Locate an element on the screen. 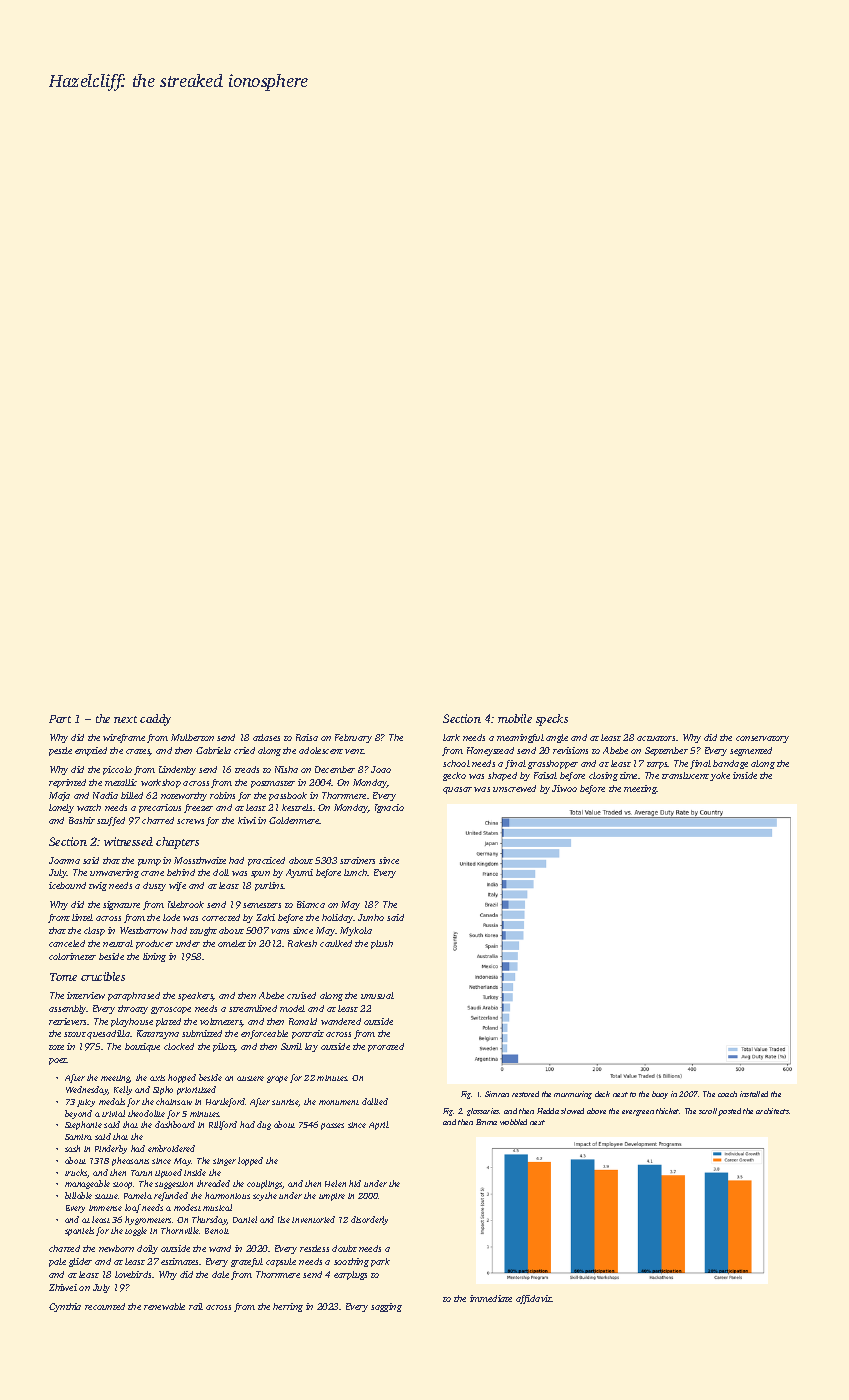 The image size is (849, 1400). disorderly is located at coordinates (369, 1220).
